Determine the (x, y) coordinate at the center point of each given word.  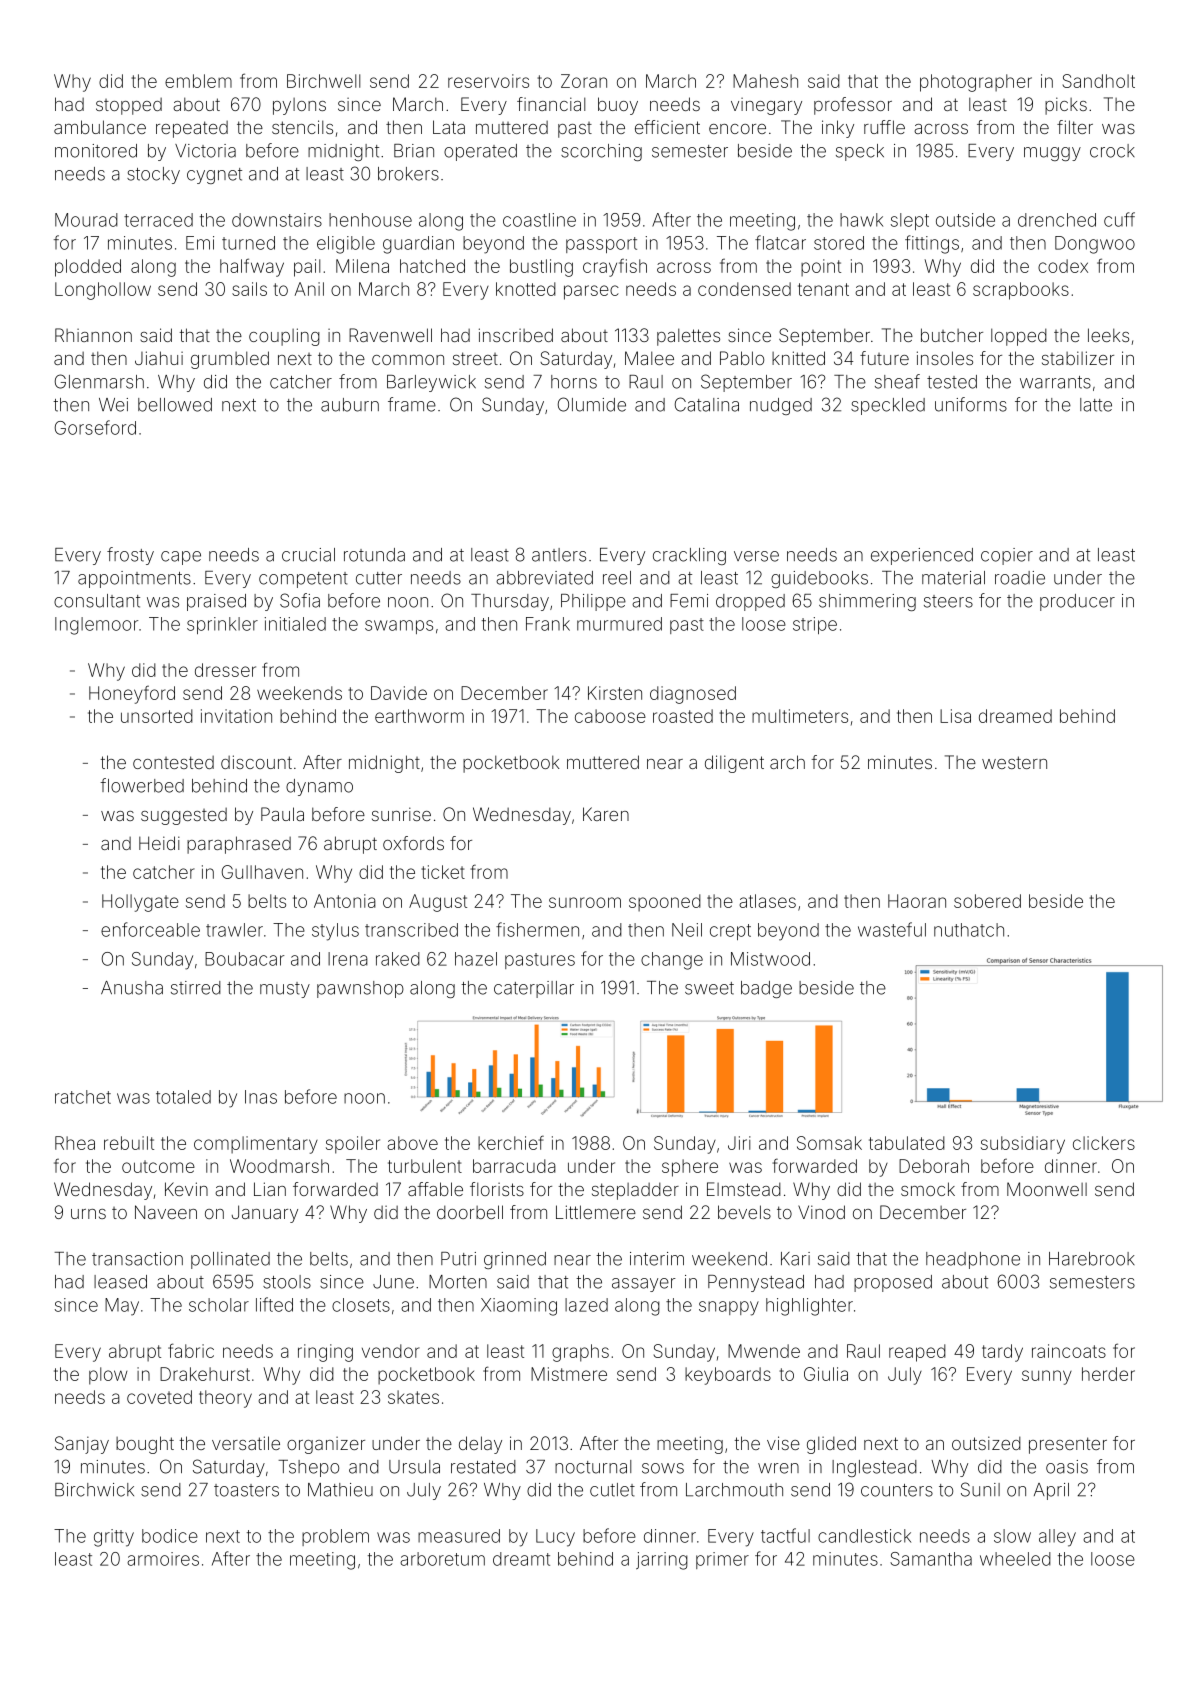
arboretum (442, 1559)
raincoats (1069, 1351)
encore (737, 129)
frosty (130, 556)
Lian (270, 1189)
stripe (815, 625)
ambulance (100, 127)
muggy (1052, 154)
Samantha (931, 1559)
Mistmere (569, 1374)
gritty (114, 1538)
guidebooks (819, 579)
